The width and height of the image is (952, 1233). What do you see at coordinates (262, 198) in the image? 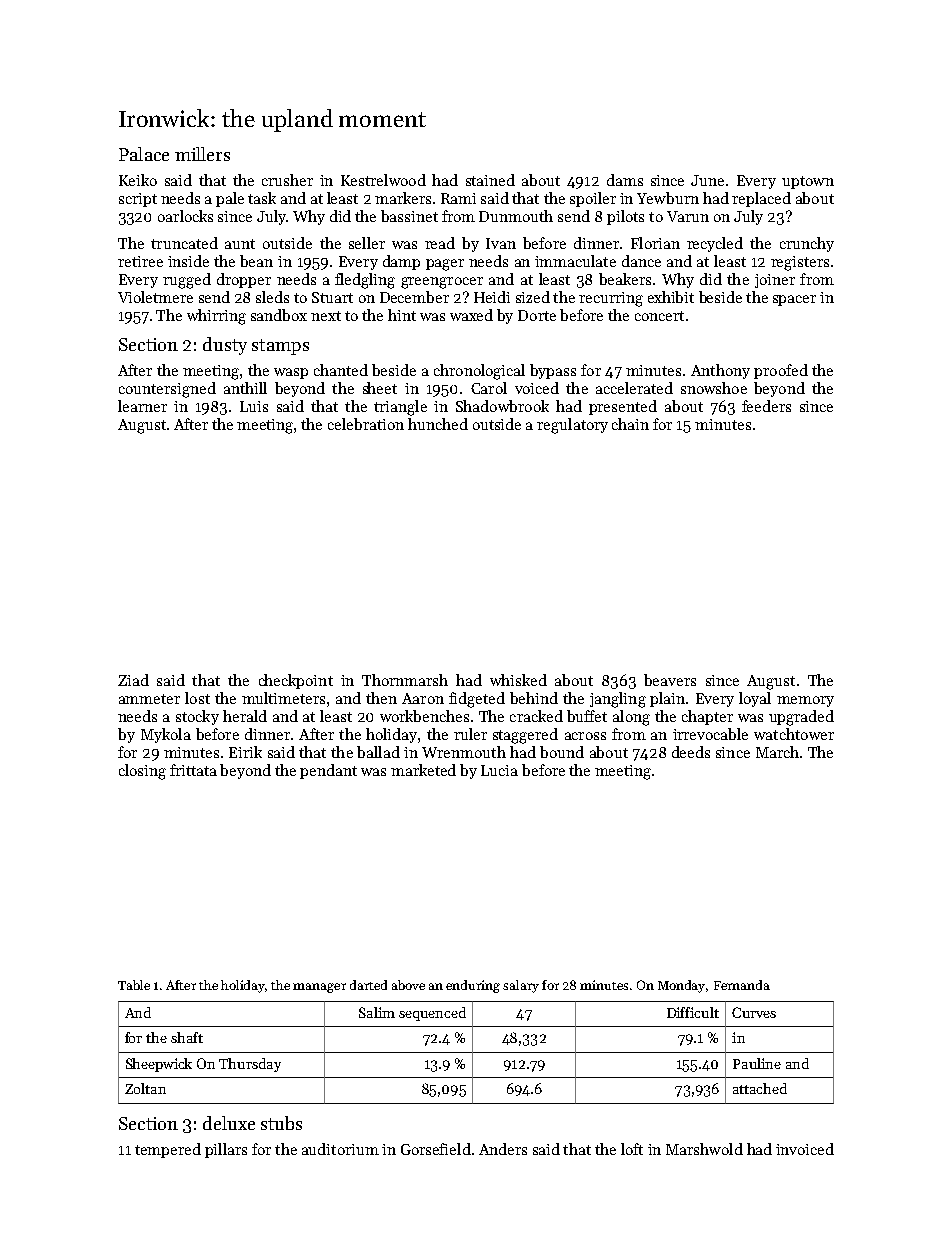
I see `task` at bounding box center [262, 198].
